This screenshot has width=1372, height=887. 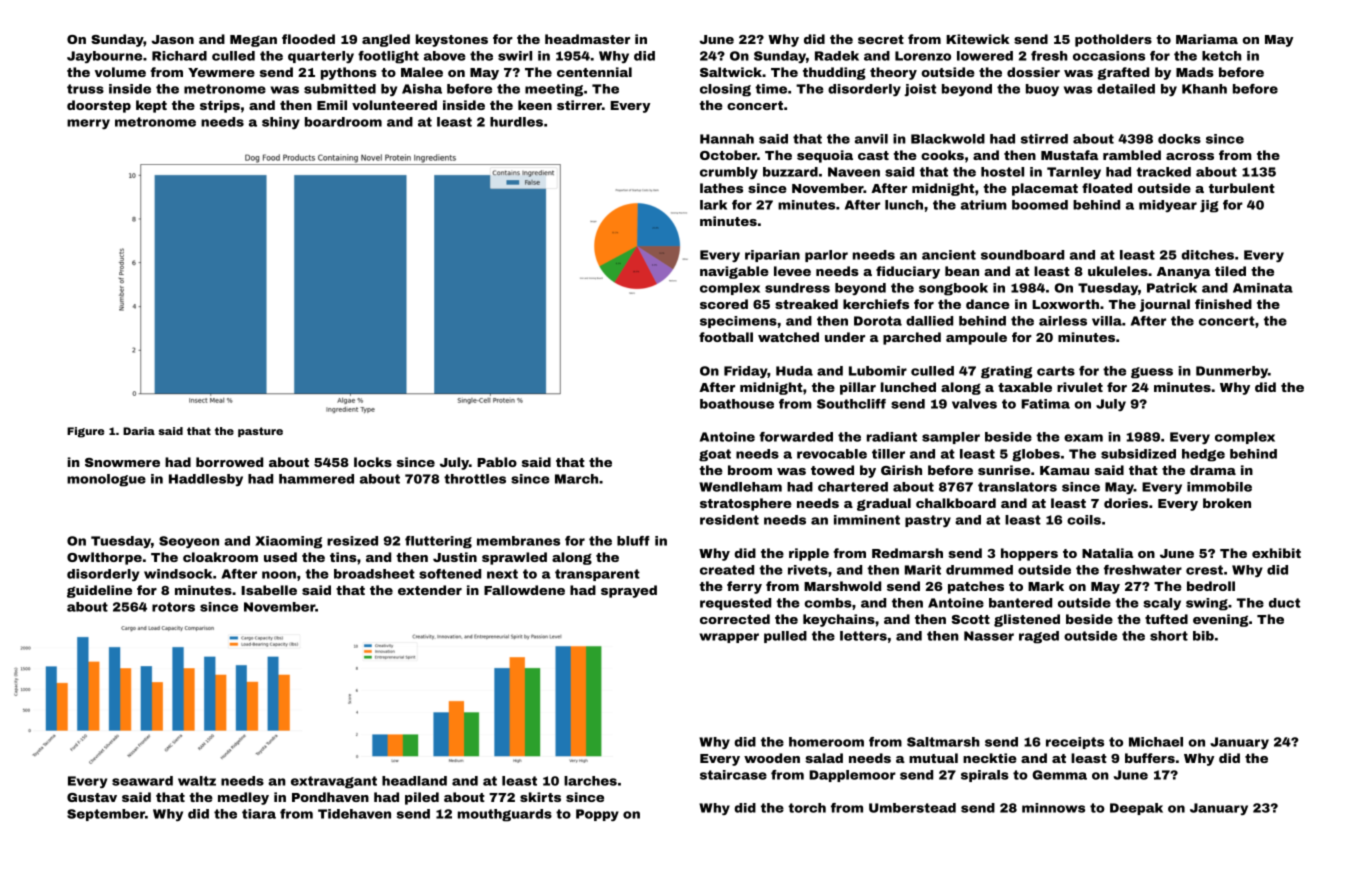 What do you see at coordinates (142, 781) in the screenshot?
I see `seaward` at bounding box center [142, 781].
